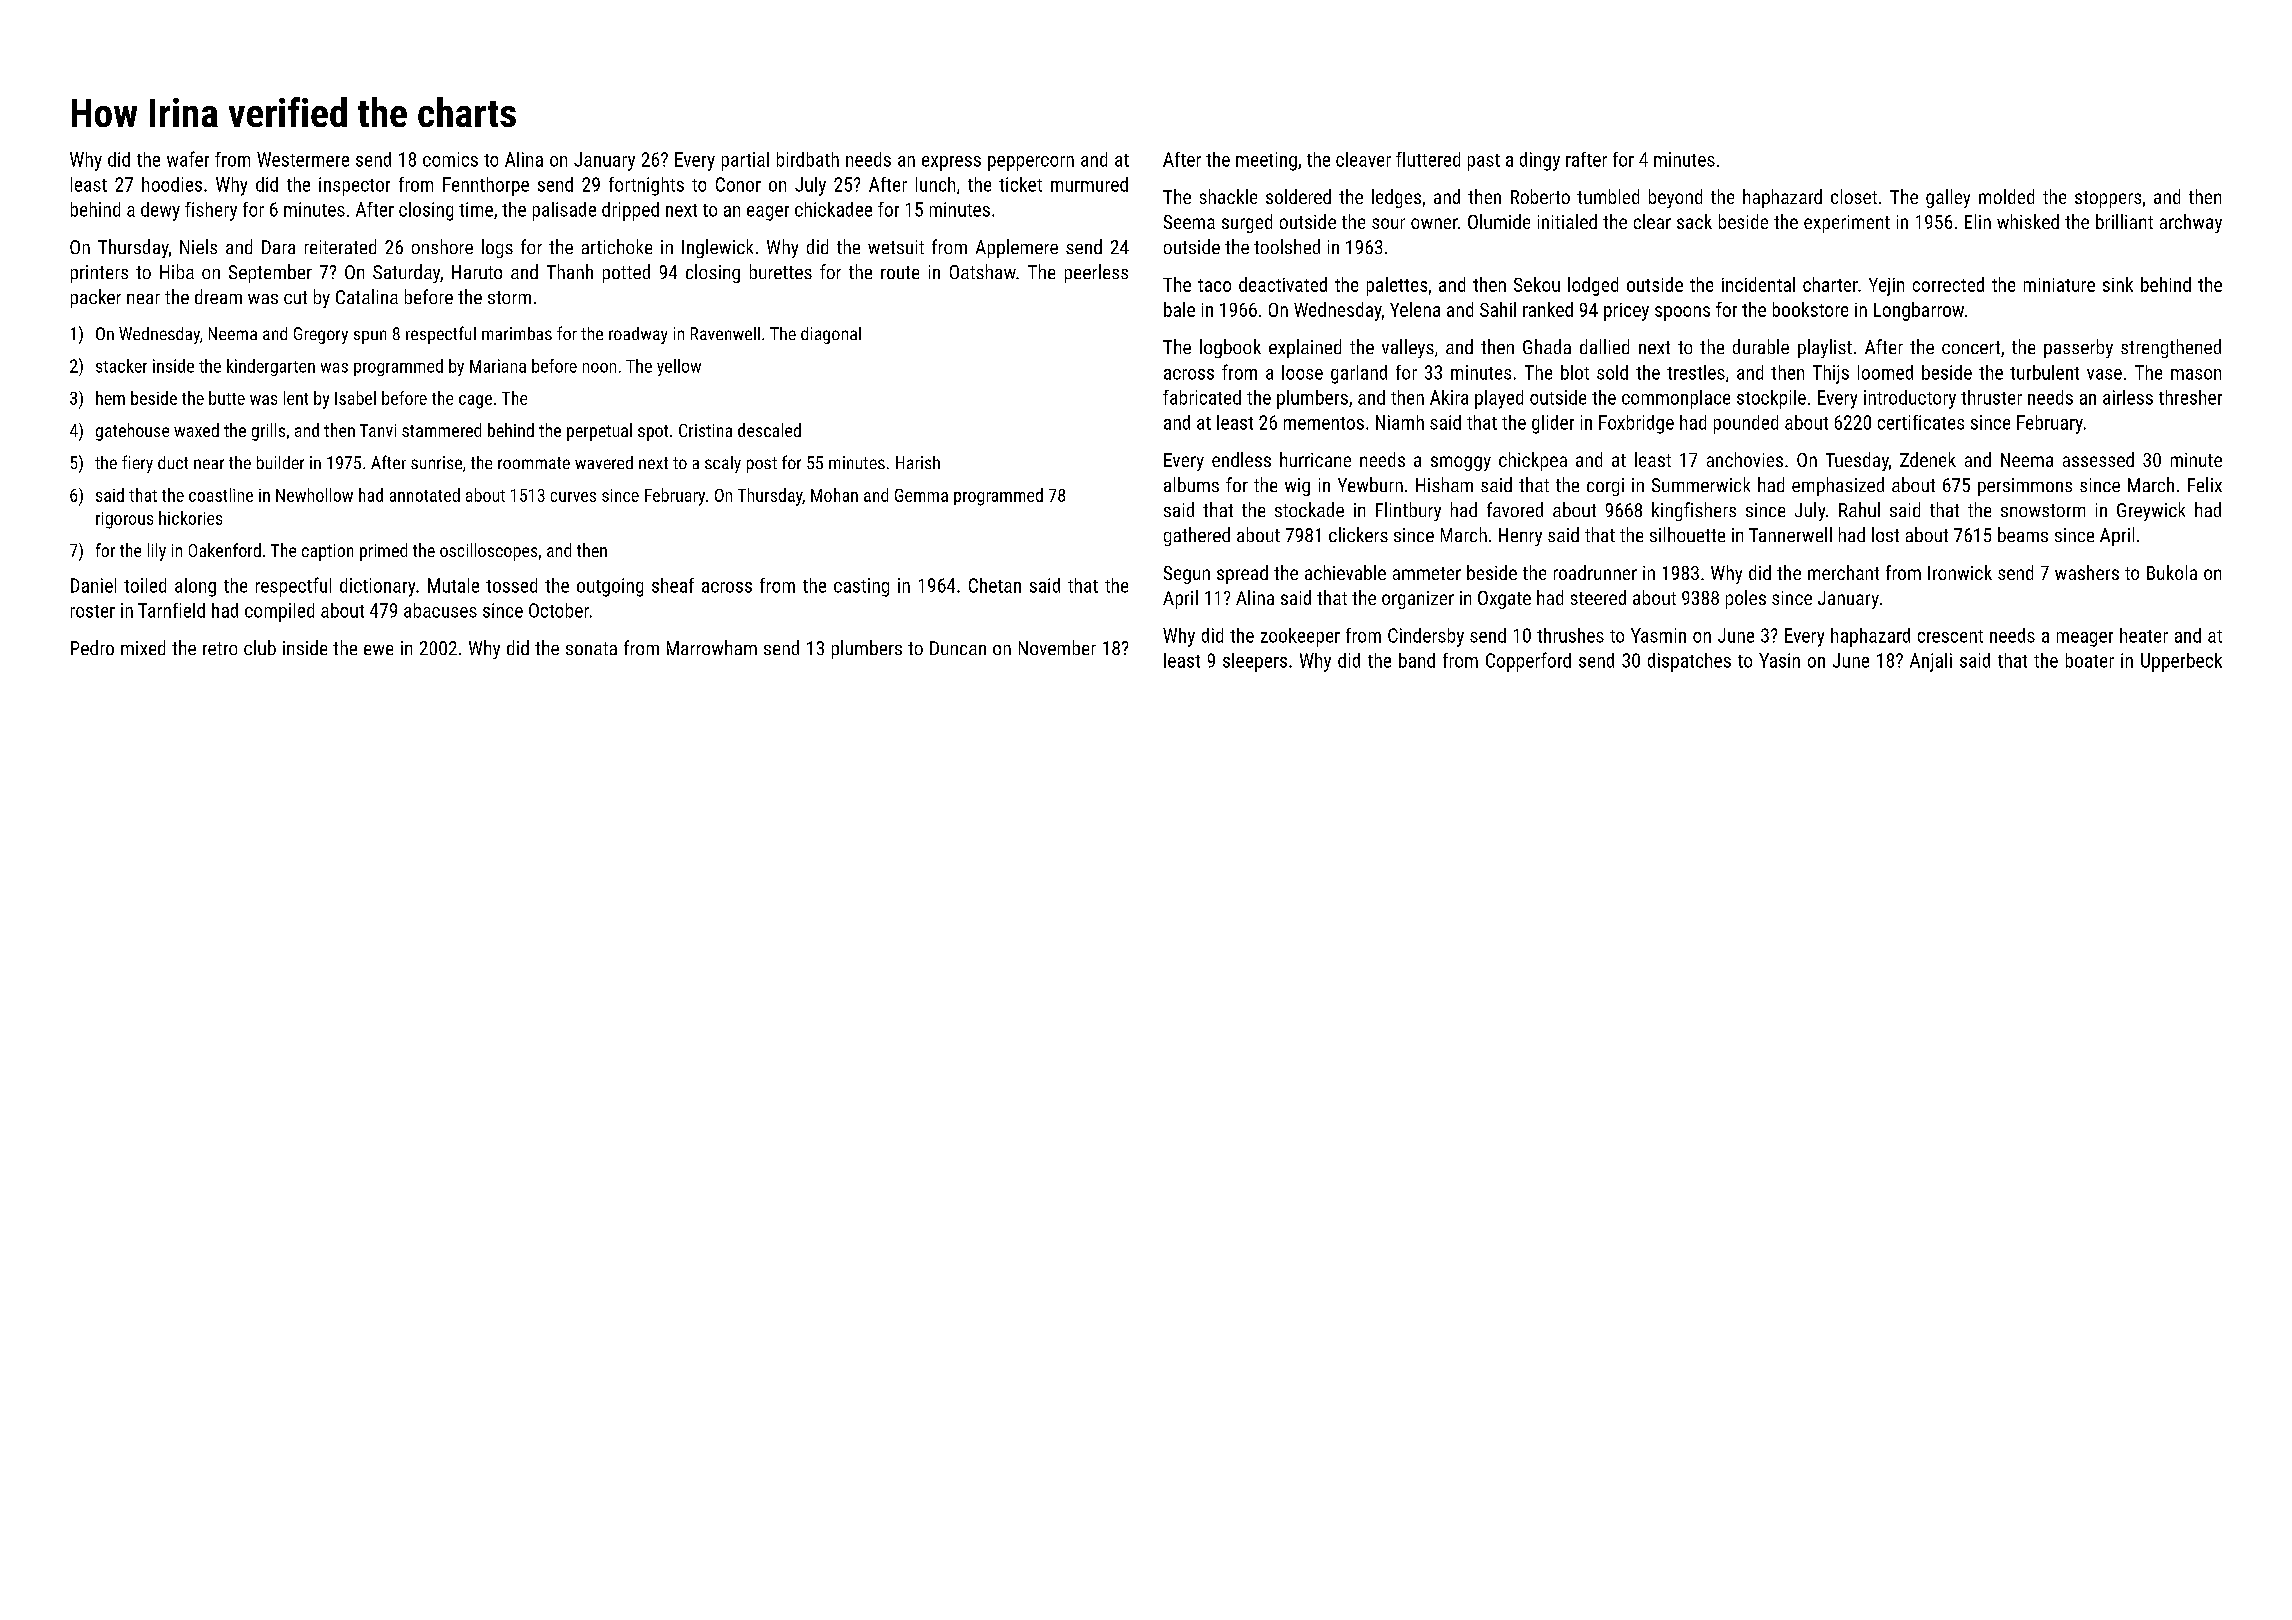 The width and height of the screenshot is (2292, 1620). Describe the element at coordinates (2144, 635) in the screenshot. I see `heater` at that location.
